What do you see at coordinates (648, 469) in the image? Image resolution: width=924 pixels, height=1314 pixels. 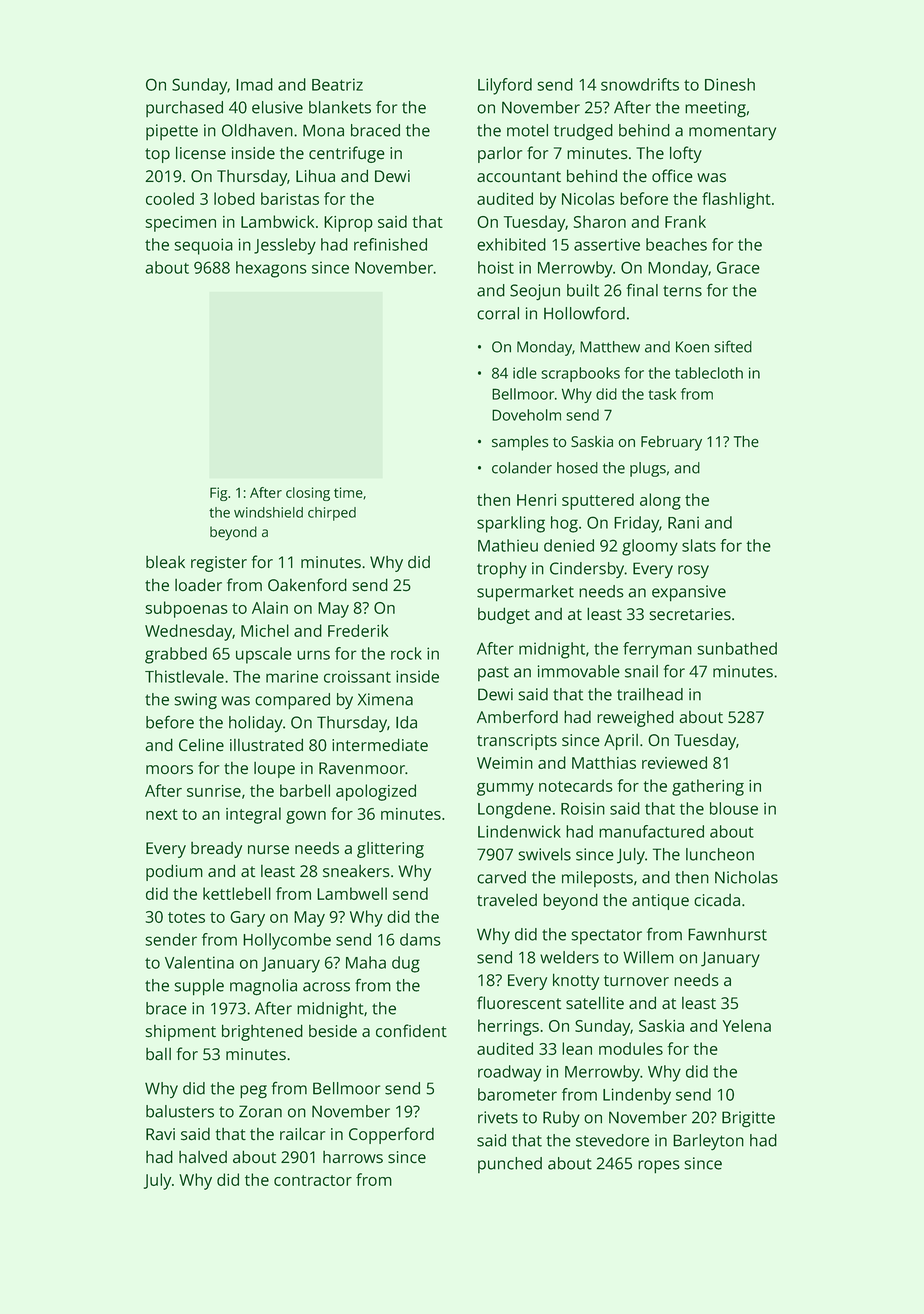 I see `plugs` at bounding box center [648, 469].
